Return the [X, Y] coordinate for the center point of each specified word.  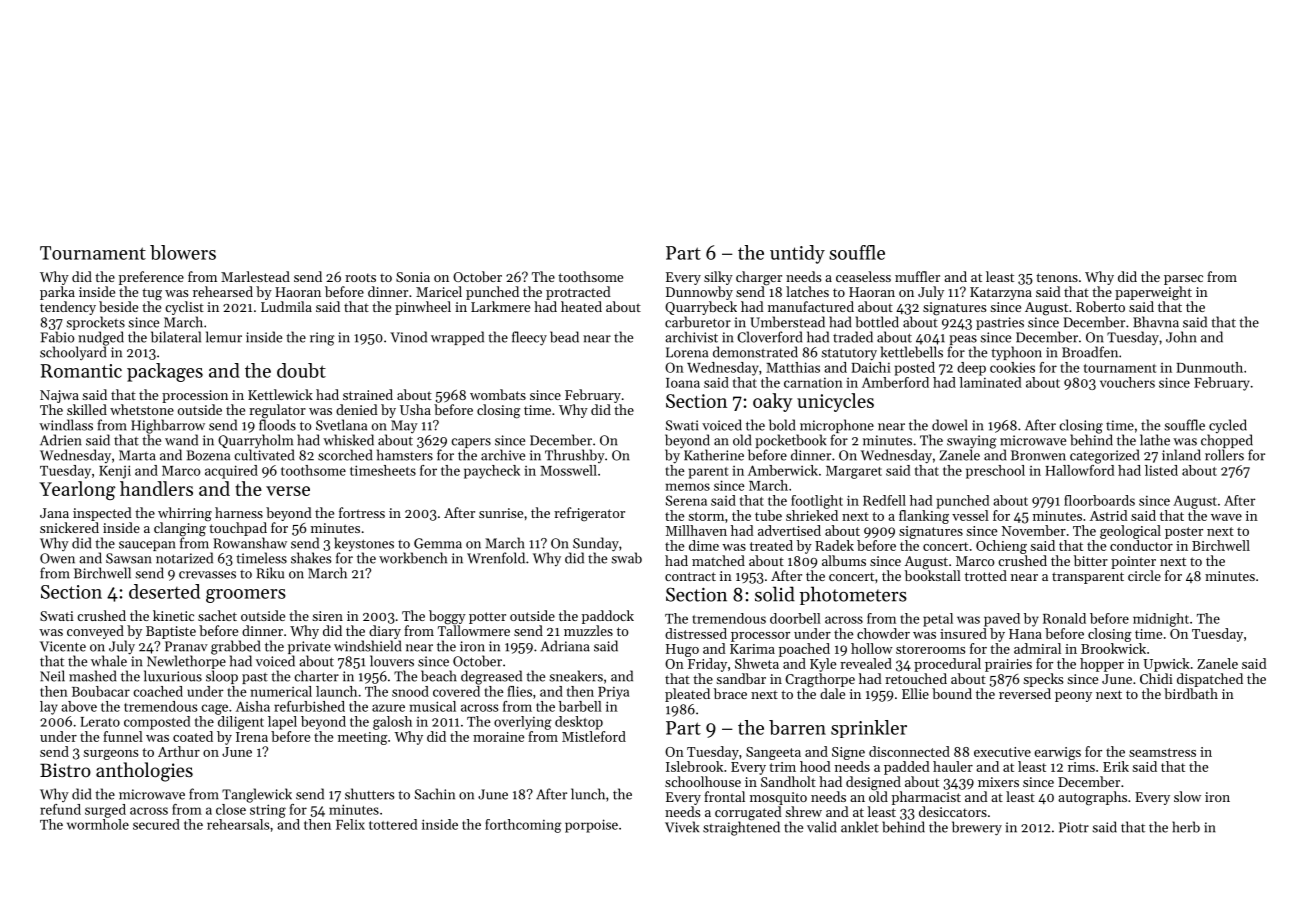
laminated [990, 382]
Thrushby [575, 456]
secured [156, 824]
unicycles [835, 402]
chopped [1227, 441]
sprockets [95, 323]
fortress [362, 512]
